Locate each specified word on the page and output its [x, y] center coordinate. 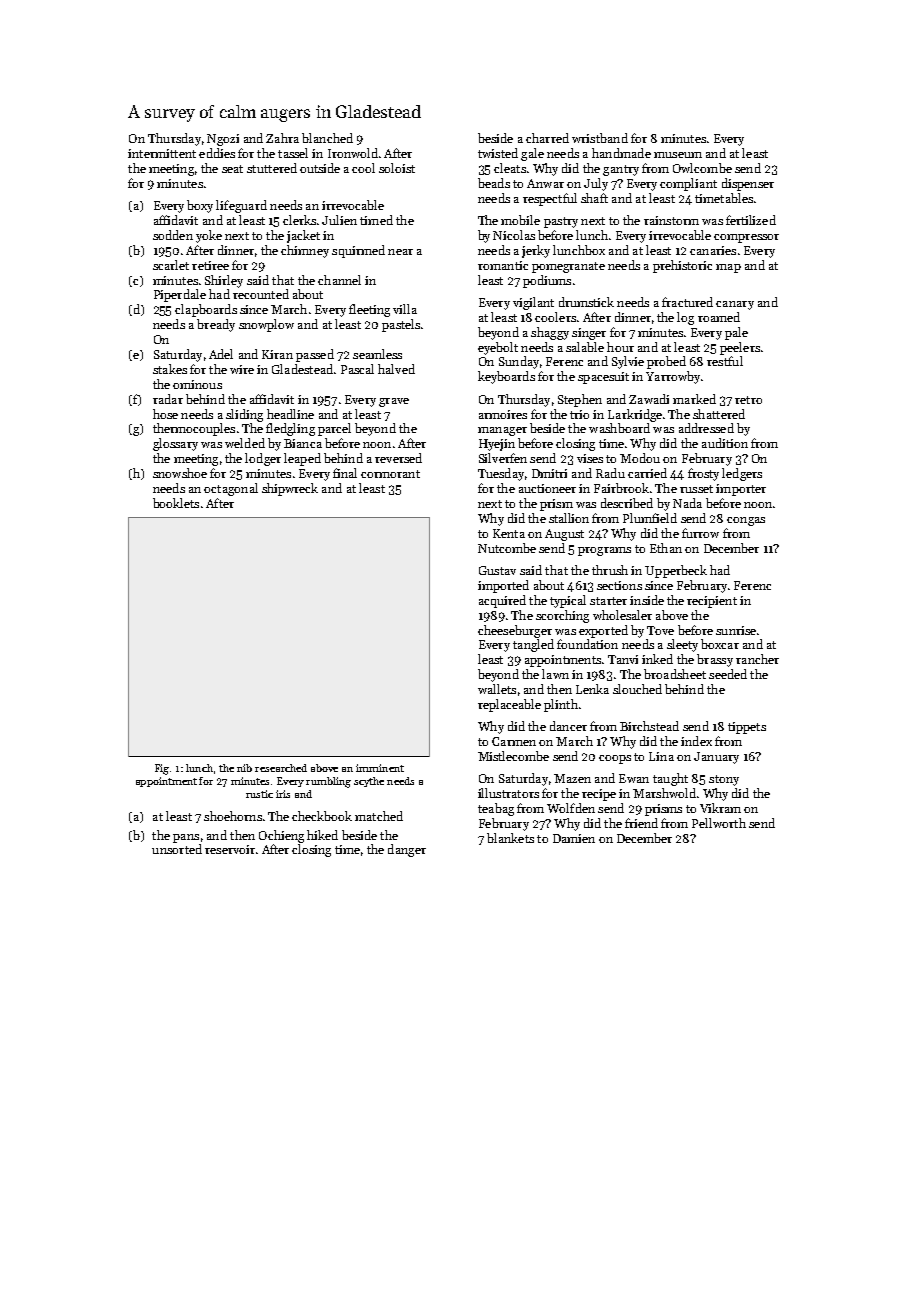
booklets [176, 503]
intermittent [162, 153]
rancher [757, 659]
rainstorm [671, 220]
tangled [533, 645]
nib [244, 768]
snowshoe [180, 473]
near [400, 252]
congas [746, 521]
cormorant [390, 474]
